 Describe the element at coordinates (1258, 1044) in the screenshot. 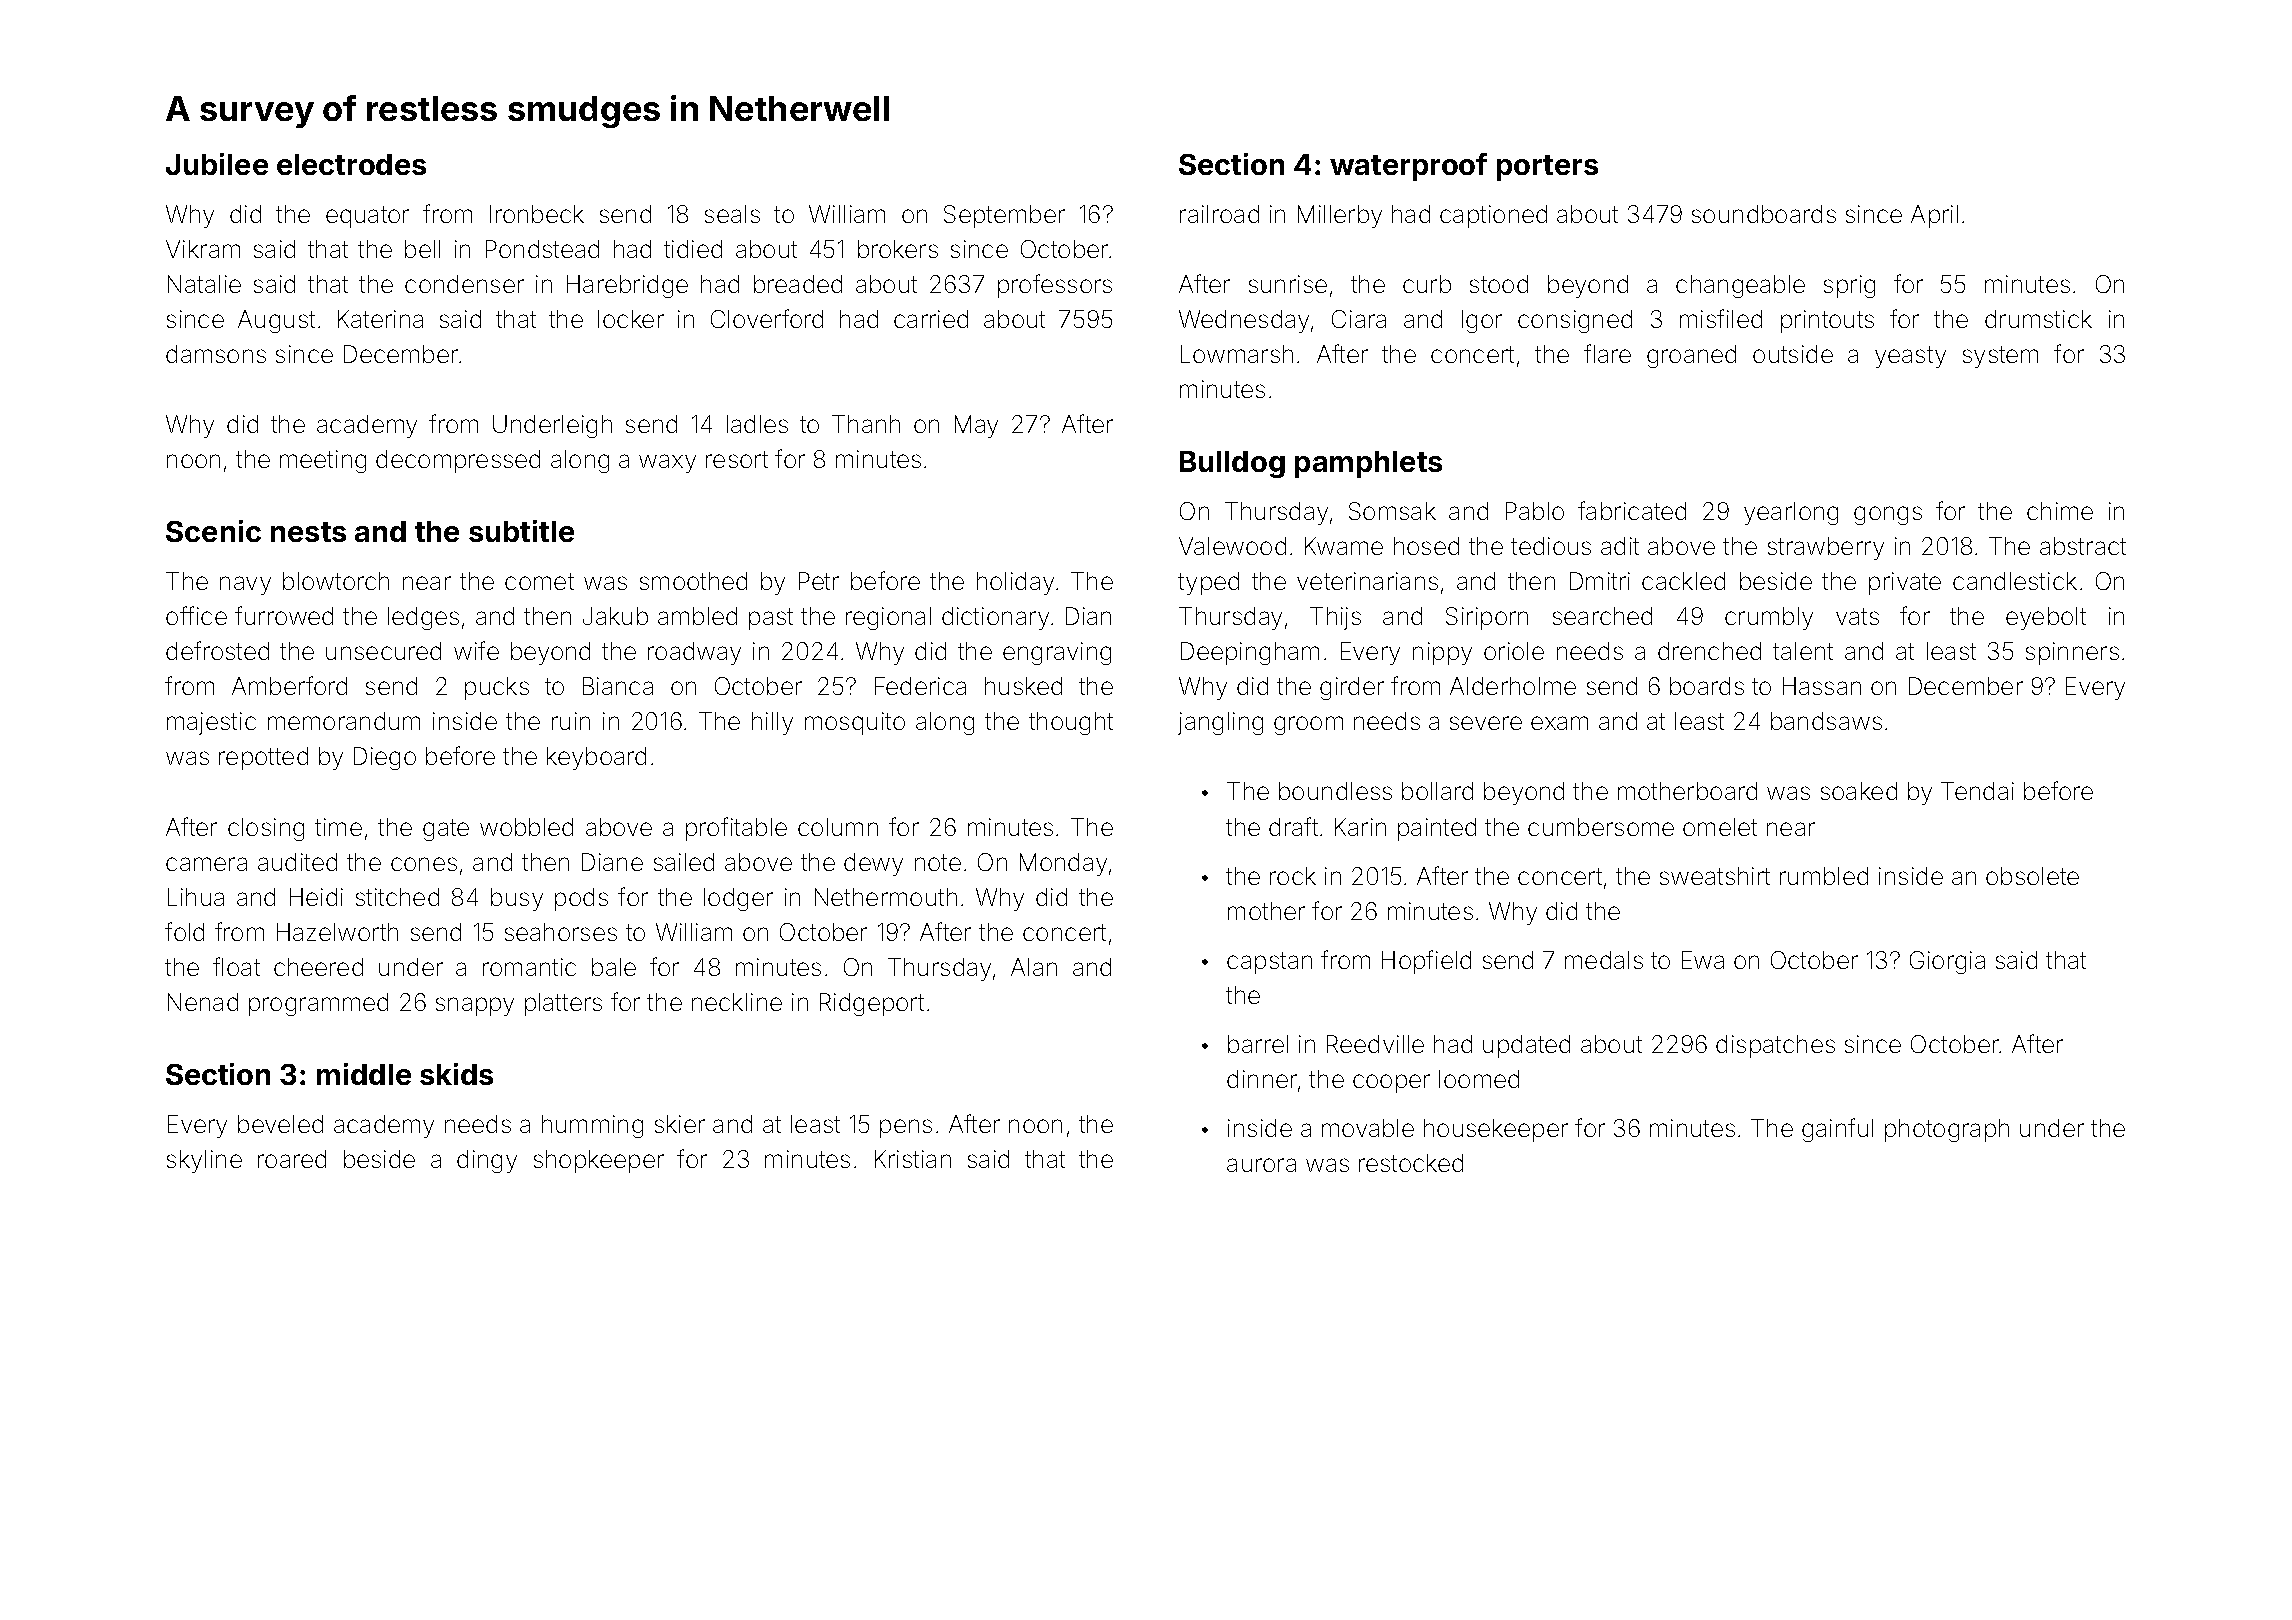

I see `barrel` at that location.
